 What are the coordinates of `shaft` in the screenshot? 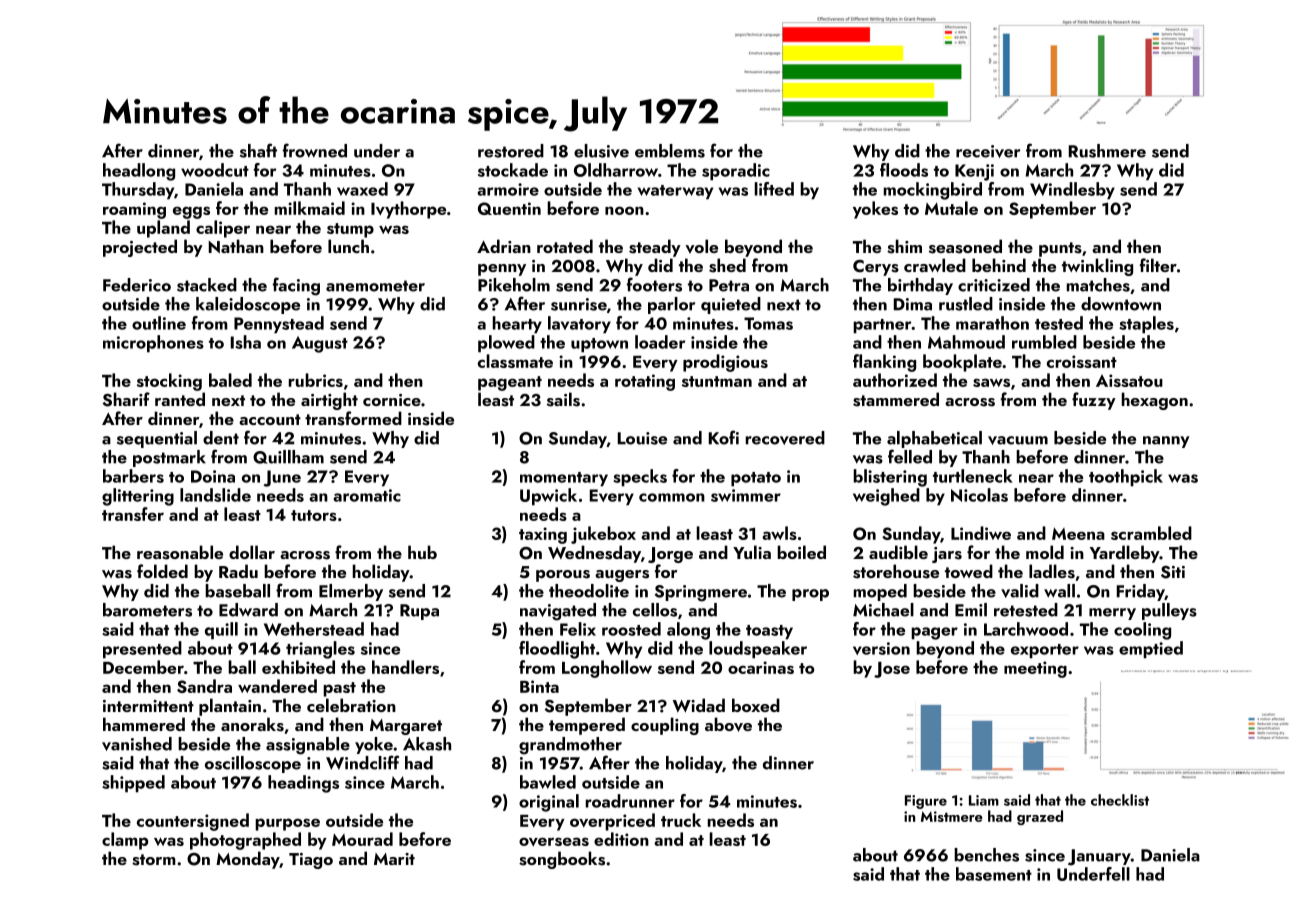 It's located at (258, 150).
